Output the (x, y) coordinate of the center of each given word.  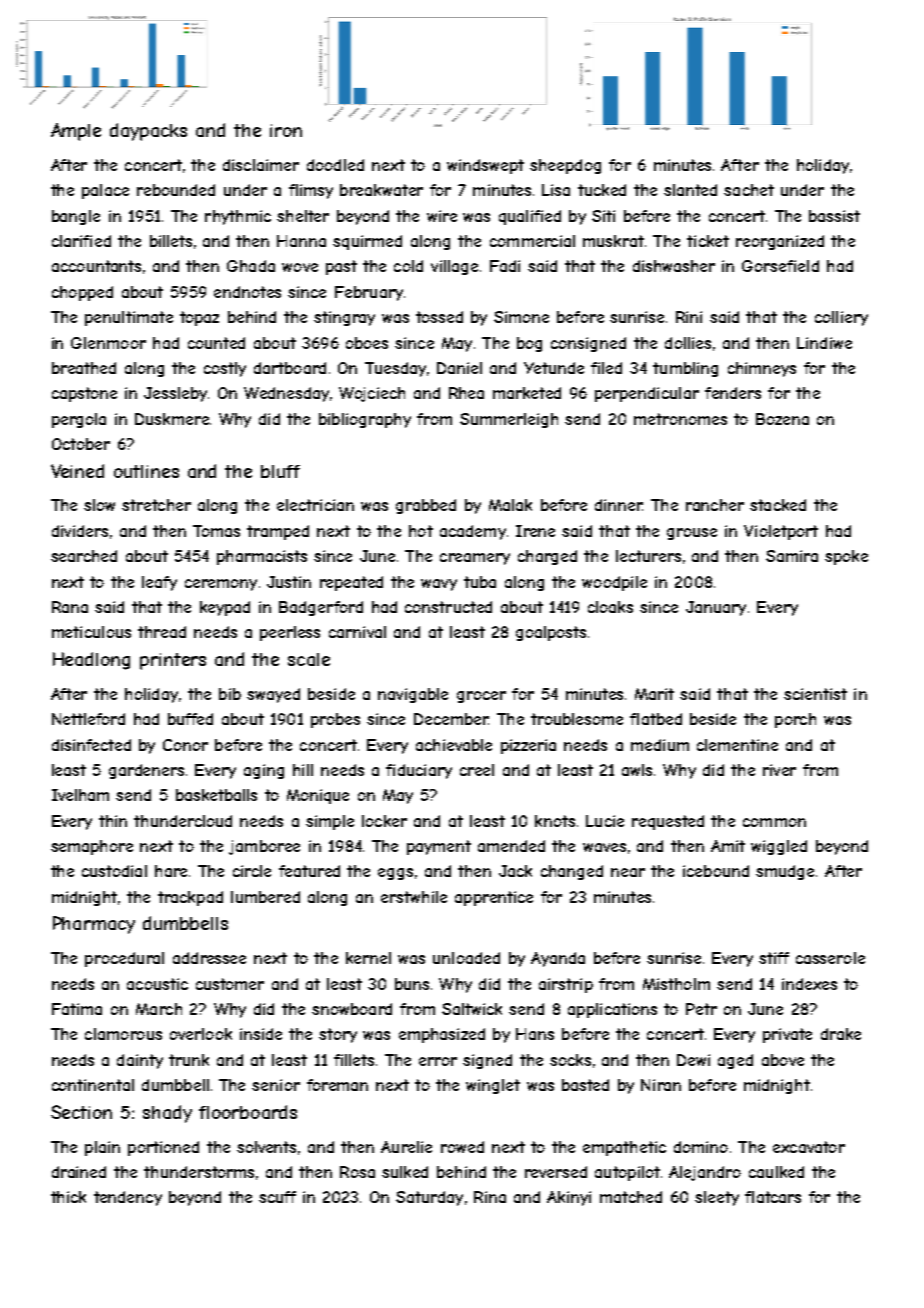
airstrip (566, 985)
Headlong (91, 661)
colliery (841, 318)
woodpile (614, 583)
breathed (84, 368)
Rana (70, 607)
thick (68, 1197)
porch (795, 720)
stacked (778, 505)
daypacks (148, 132)
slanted (690, 190)
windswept (485, 166)
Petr (701, 1009)
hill (303, 770)
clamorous (123, 1034)
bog (529, 344)
